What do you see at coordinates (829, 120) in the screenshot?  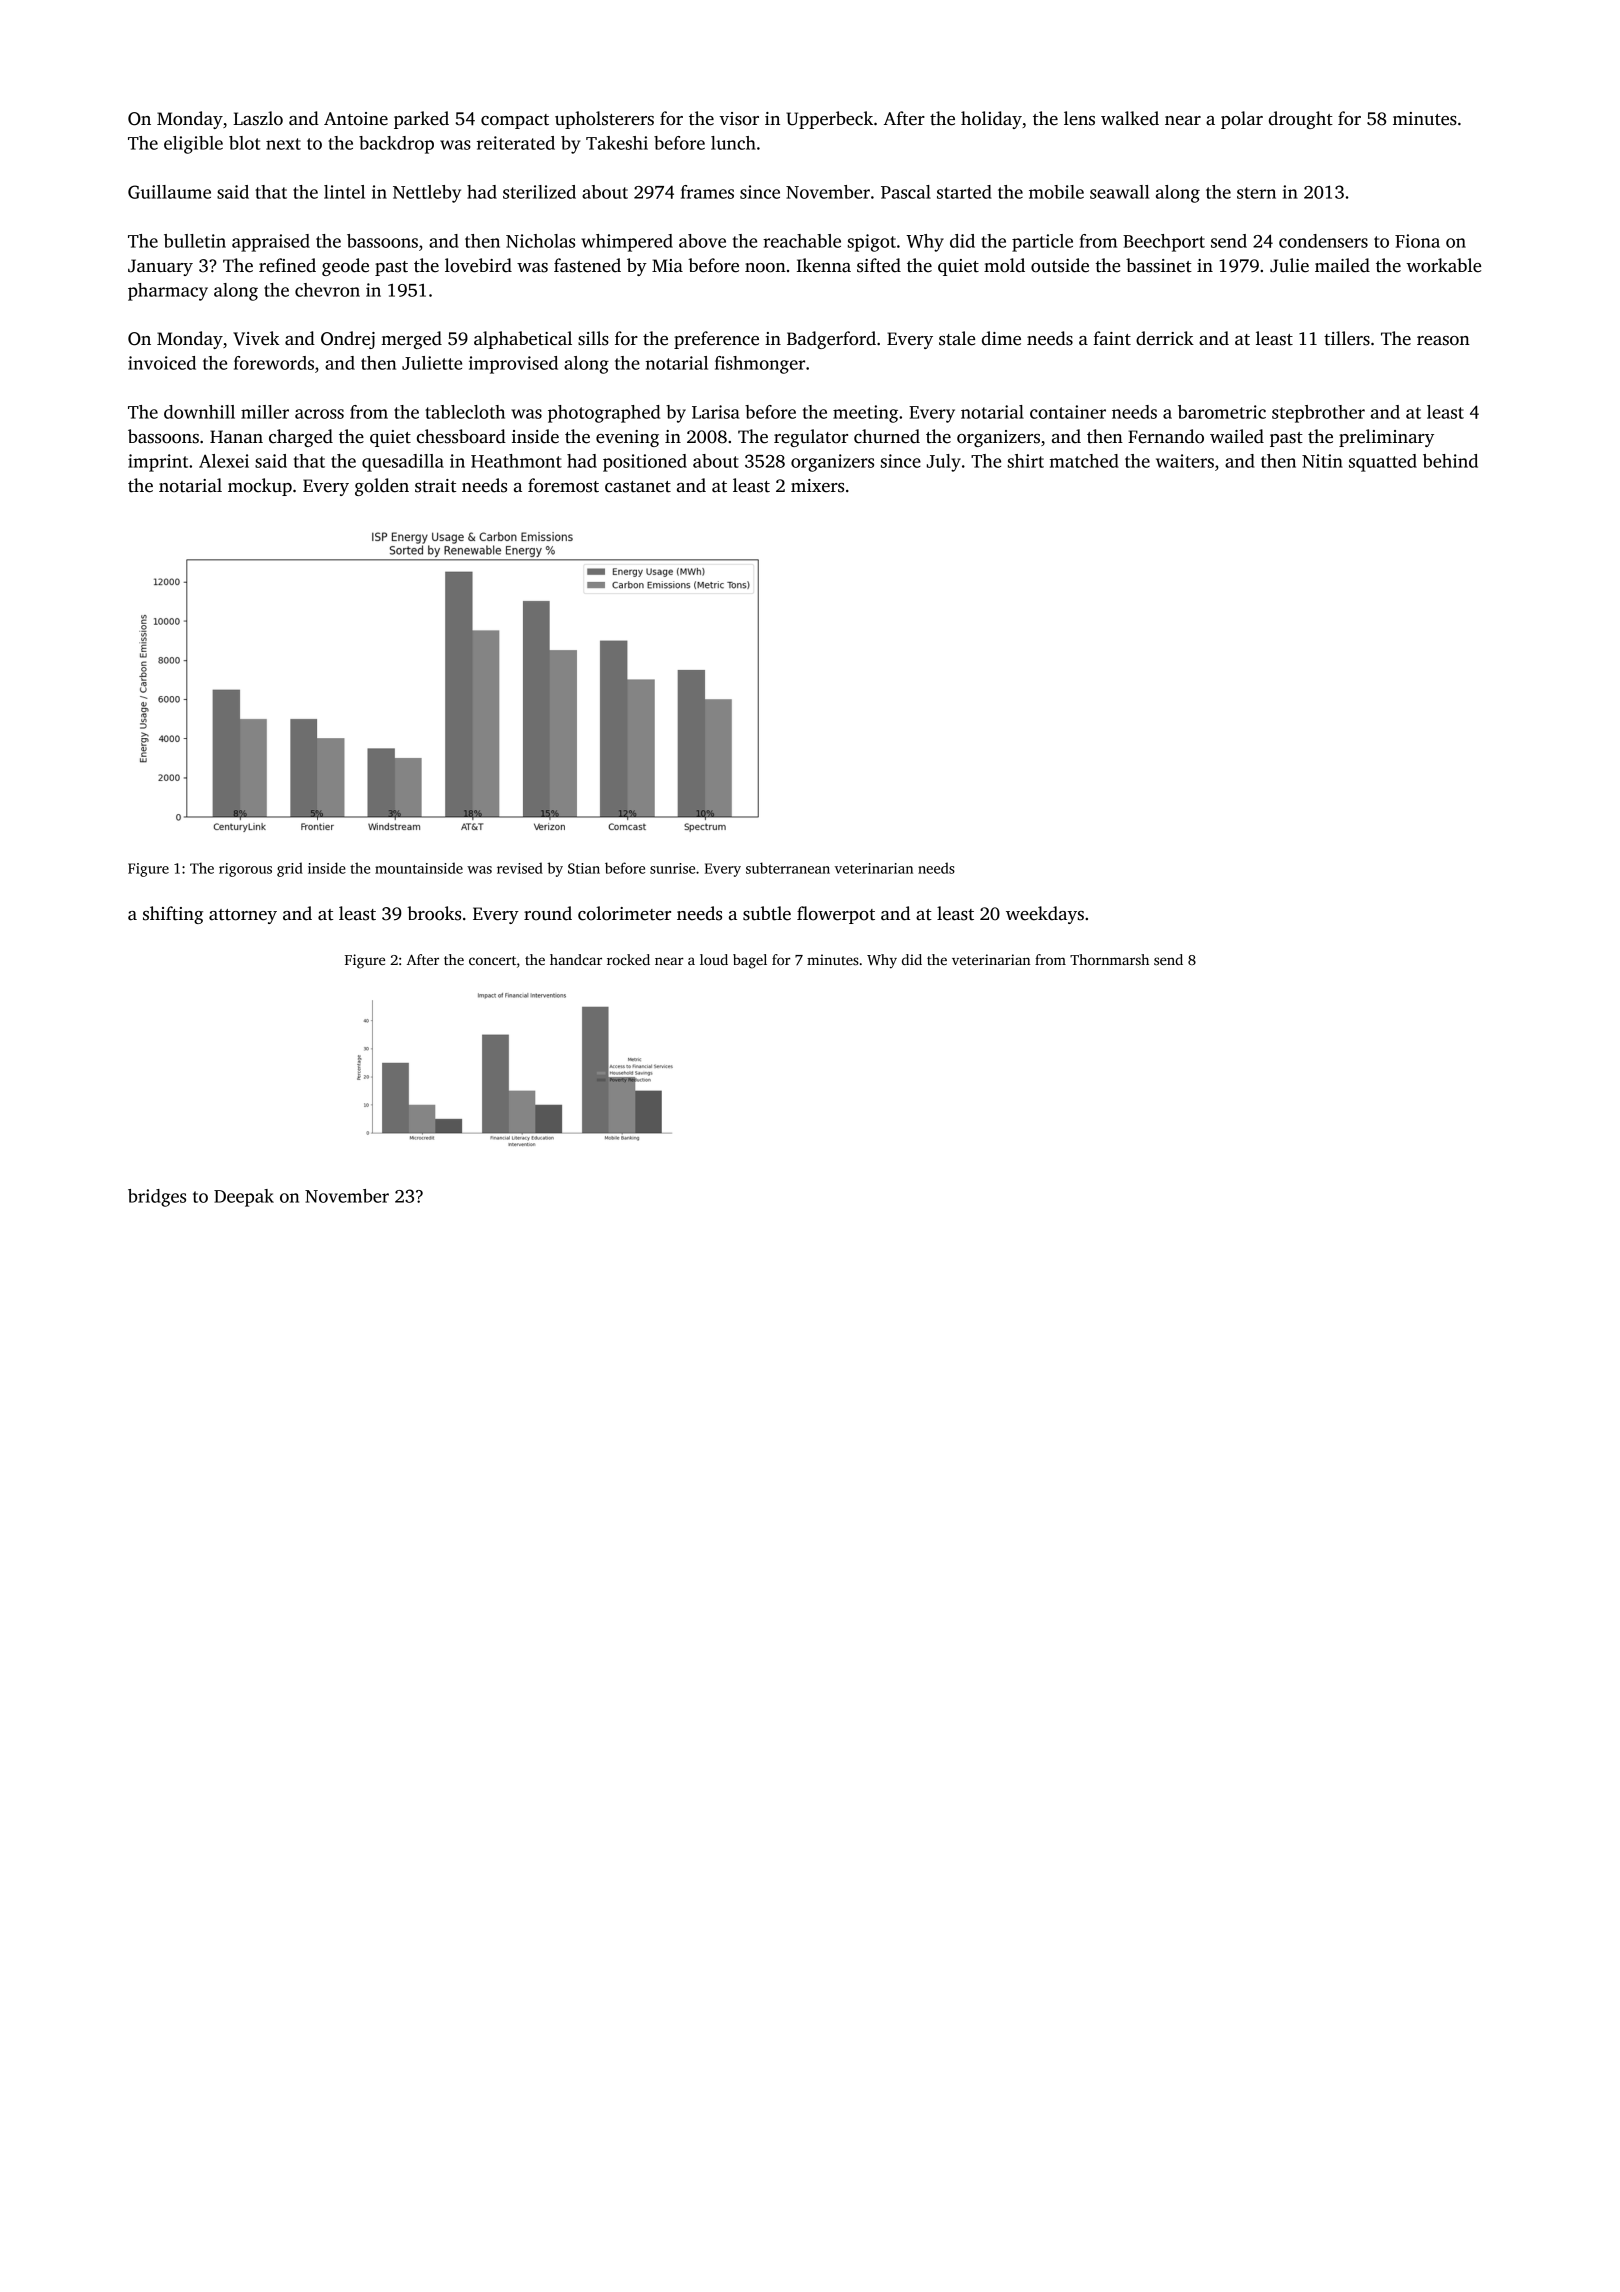 I see `Upperbeck` at bounding box center [829, 120].
